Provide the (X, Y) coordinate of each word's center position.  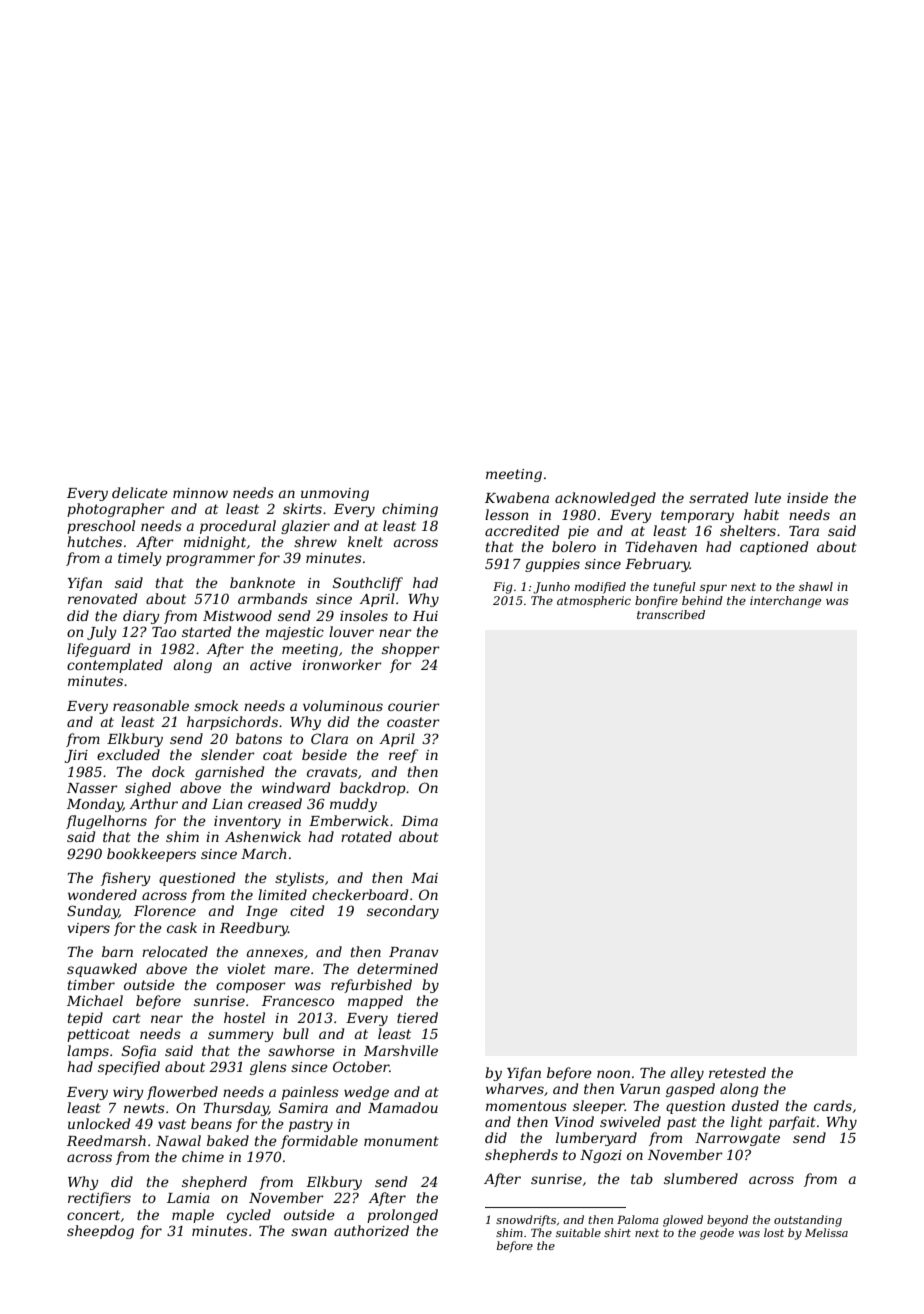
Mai (424, 878)
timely (140, 559)
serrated (718, 497)
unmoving (335, 494)
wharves (515, 1088)
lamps (88, 1052)
